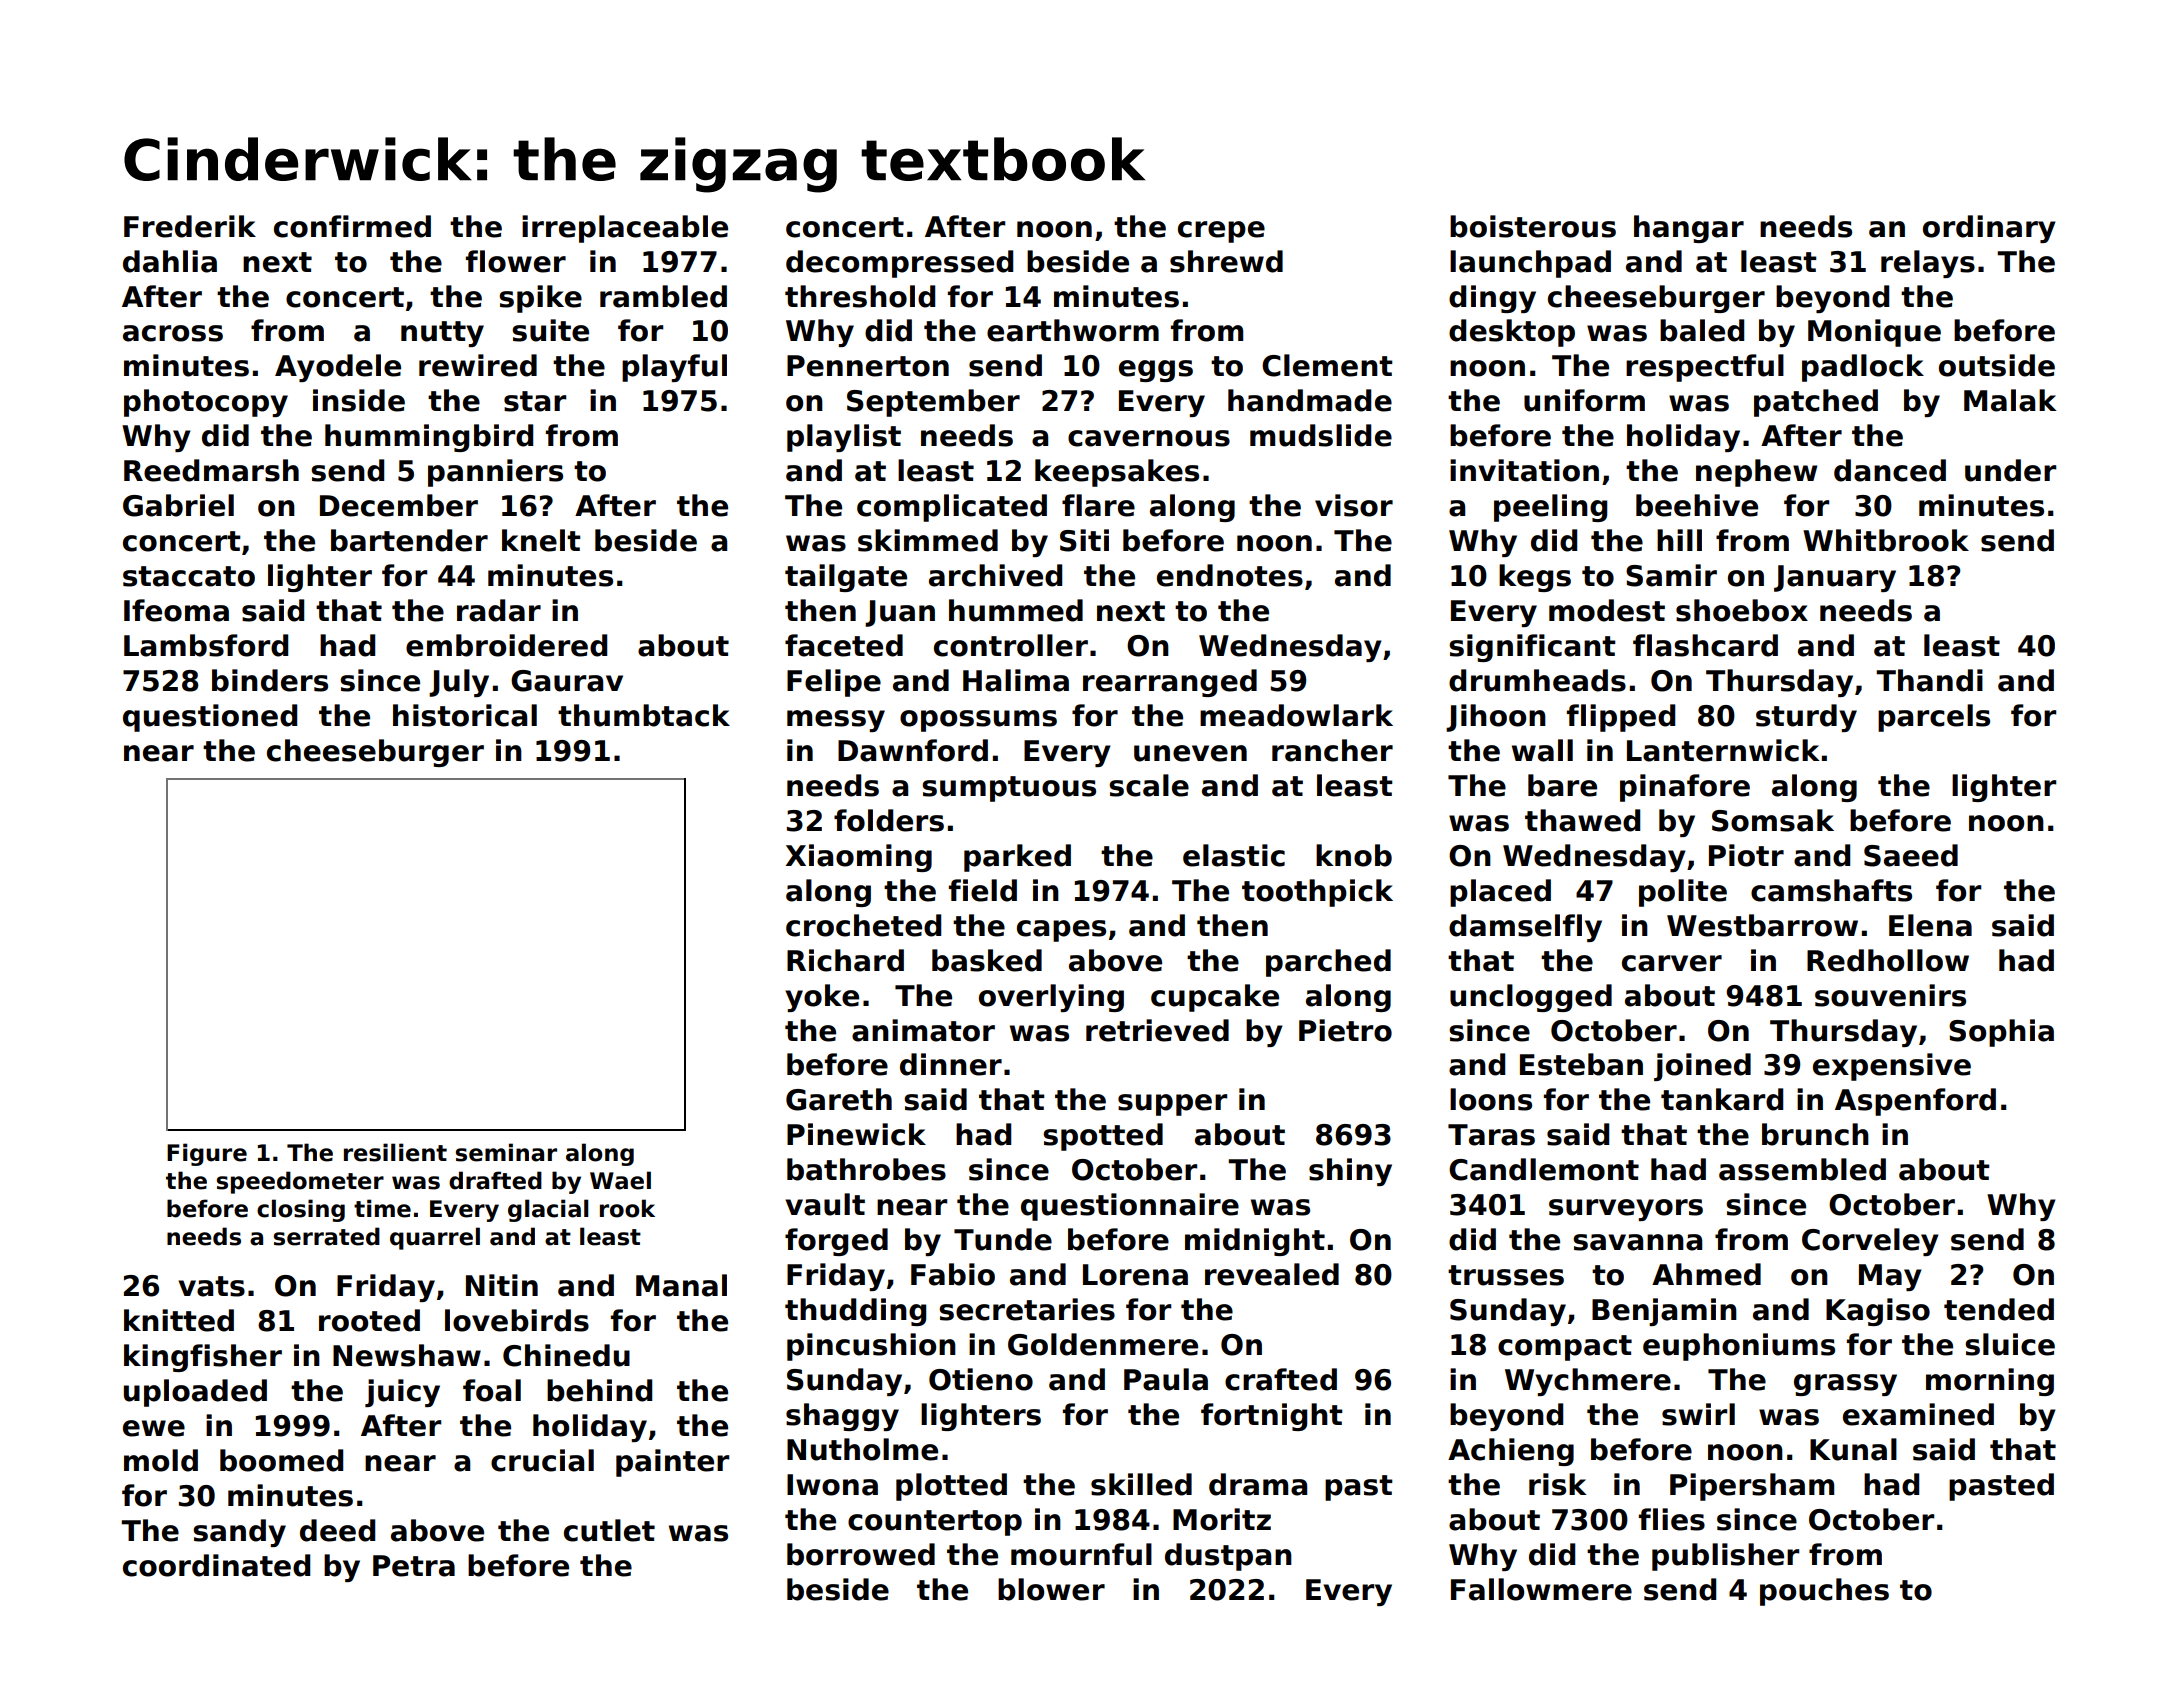  What do you see at coordinates (301, 1210) in the screenshot?
I see `closing` at bounding box center [301, 1210].
